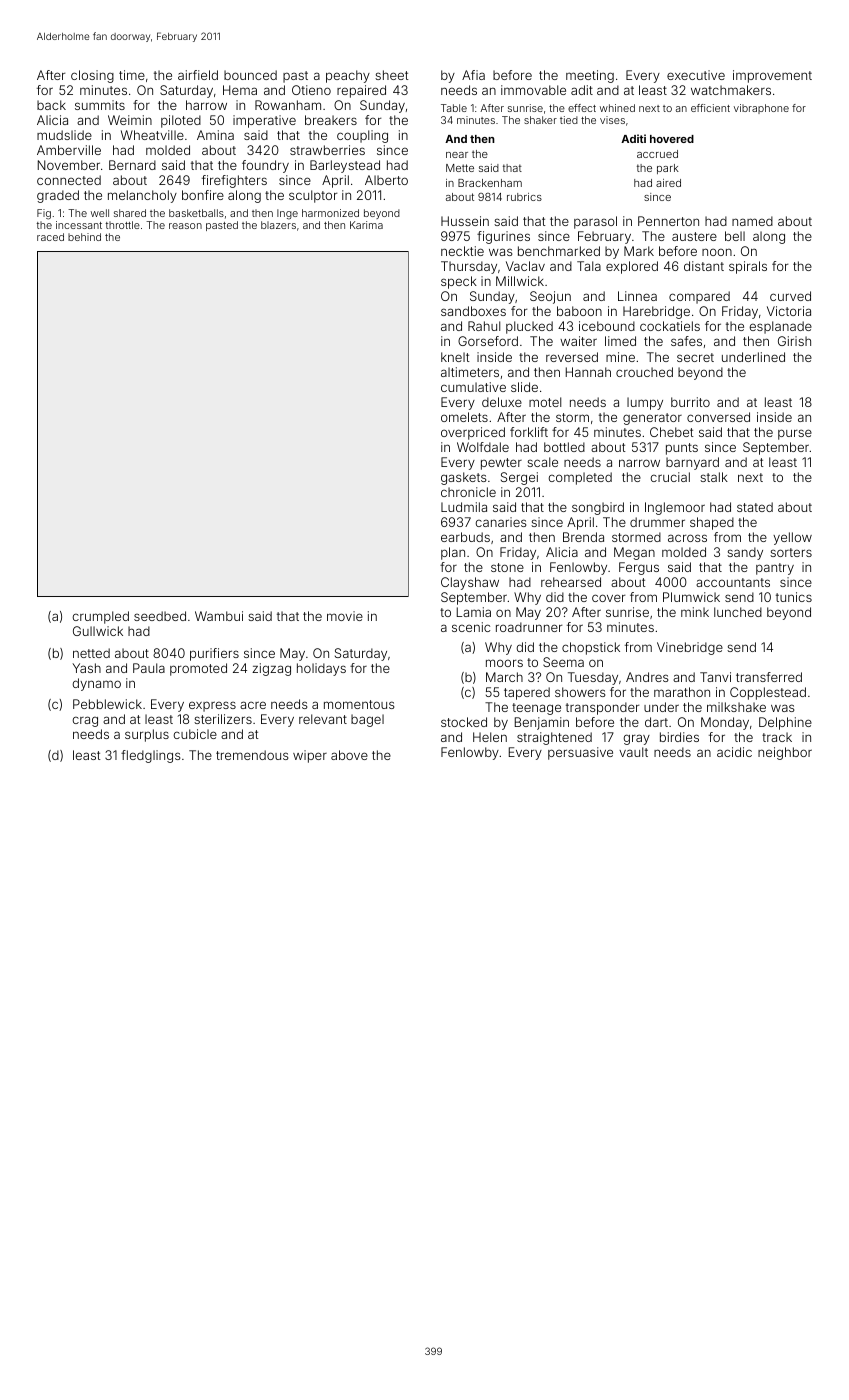  What do you see at coordinates (795, 434) in the screenshot?
I see `purse` at bounding box center [795, 434].
